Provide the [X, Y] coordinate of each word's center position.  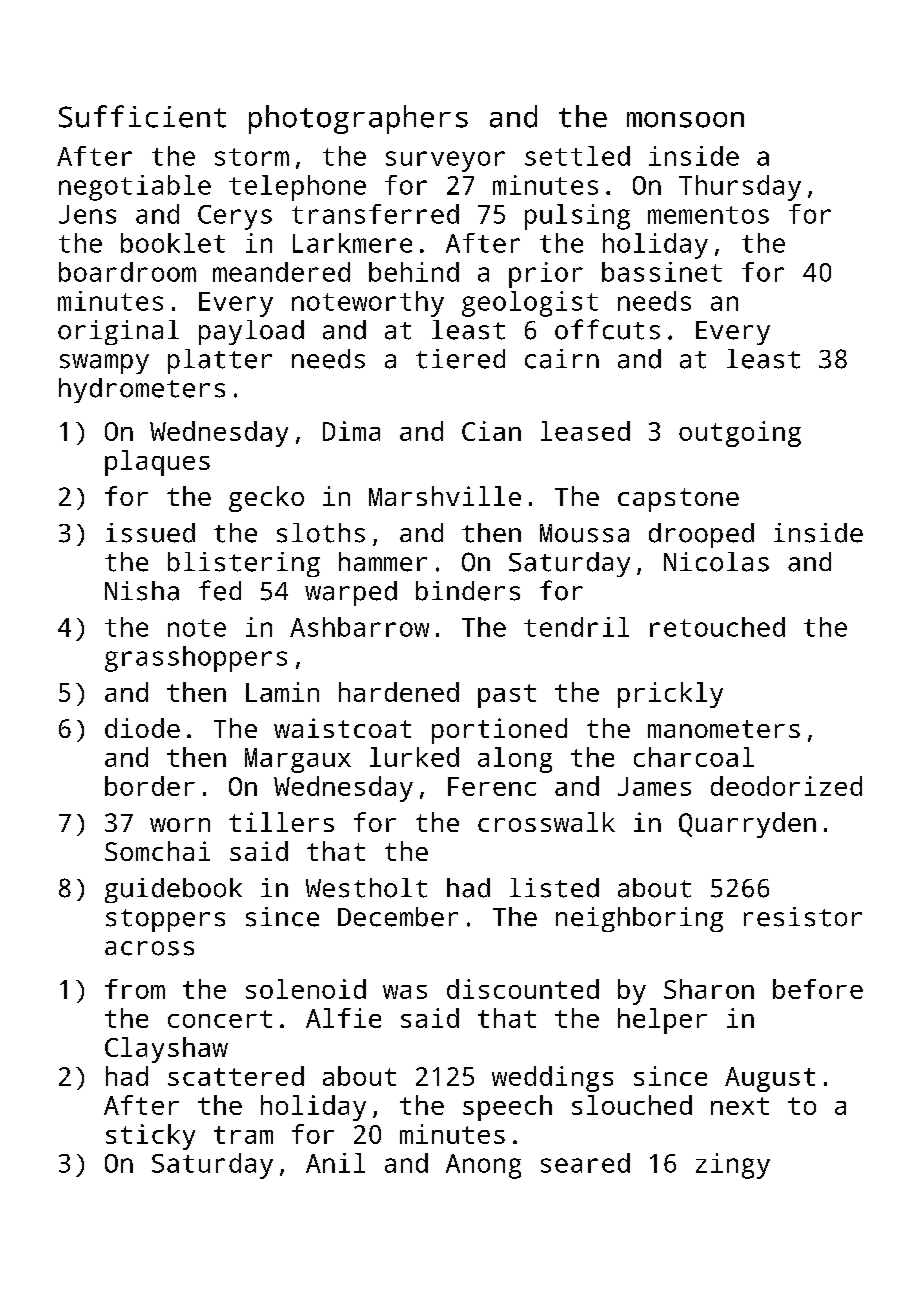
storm [252, 157]
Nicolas [716, 562]
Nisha [142, 591]
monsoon [685, 120]
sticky [150, 1137]
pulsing [577, 217]
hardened [399, 692]
